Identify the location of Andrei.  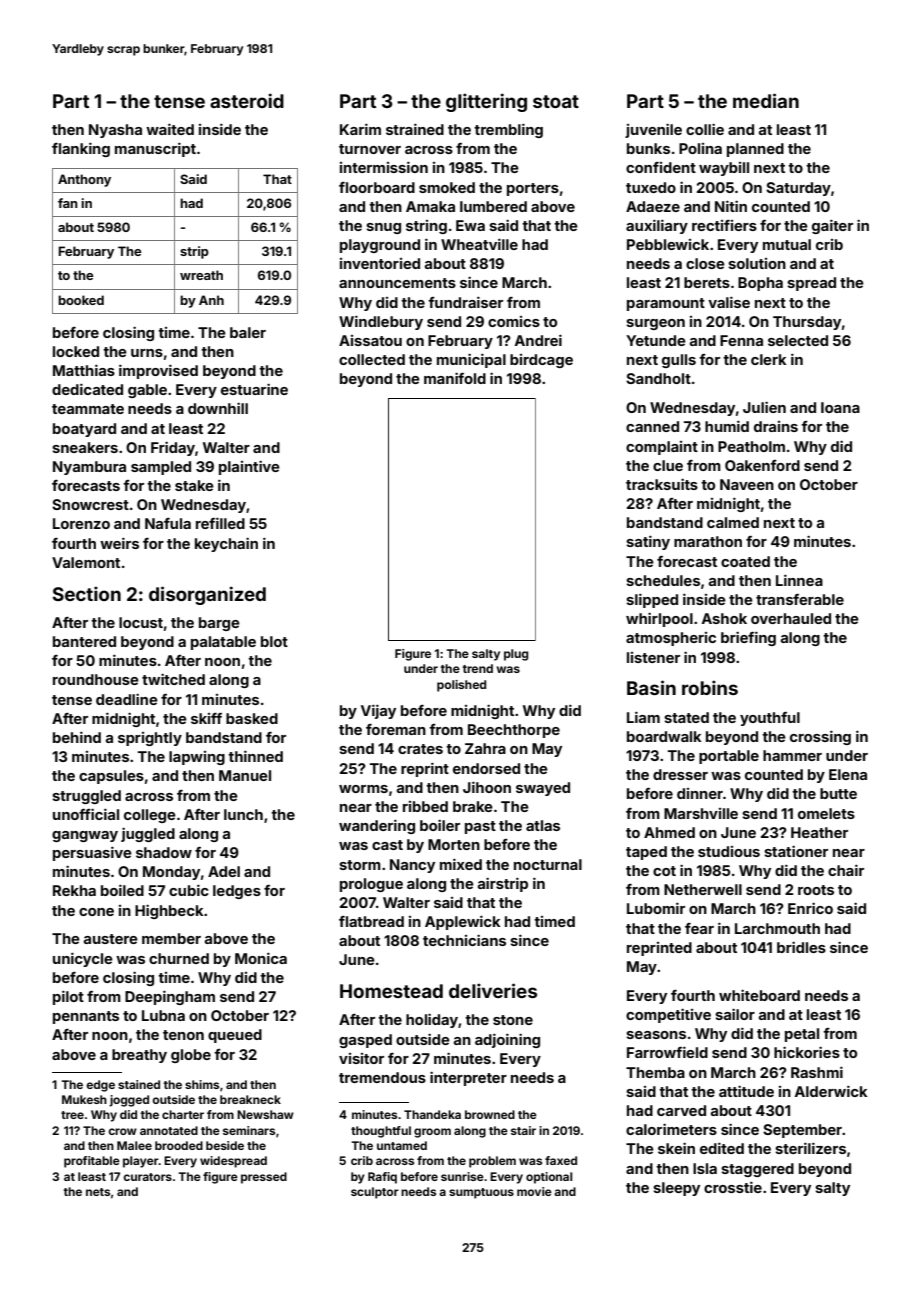
(538, 340).
